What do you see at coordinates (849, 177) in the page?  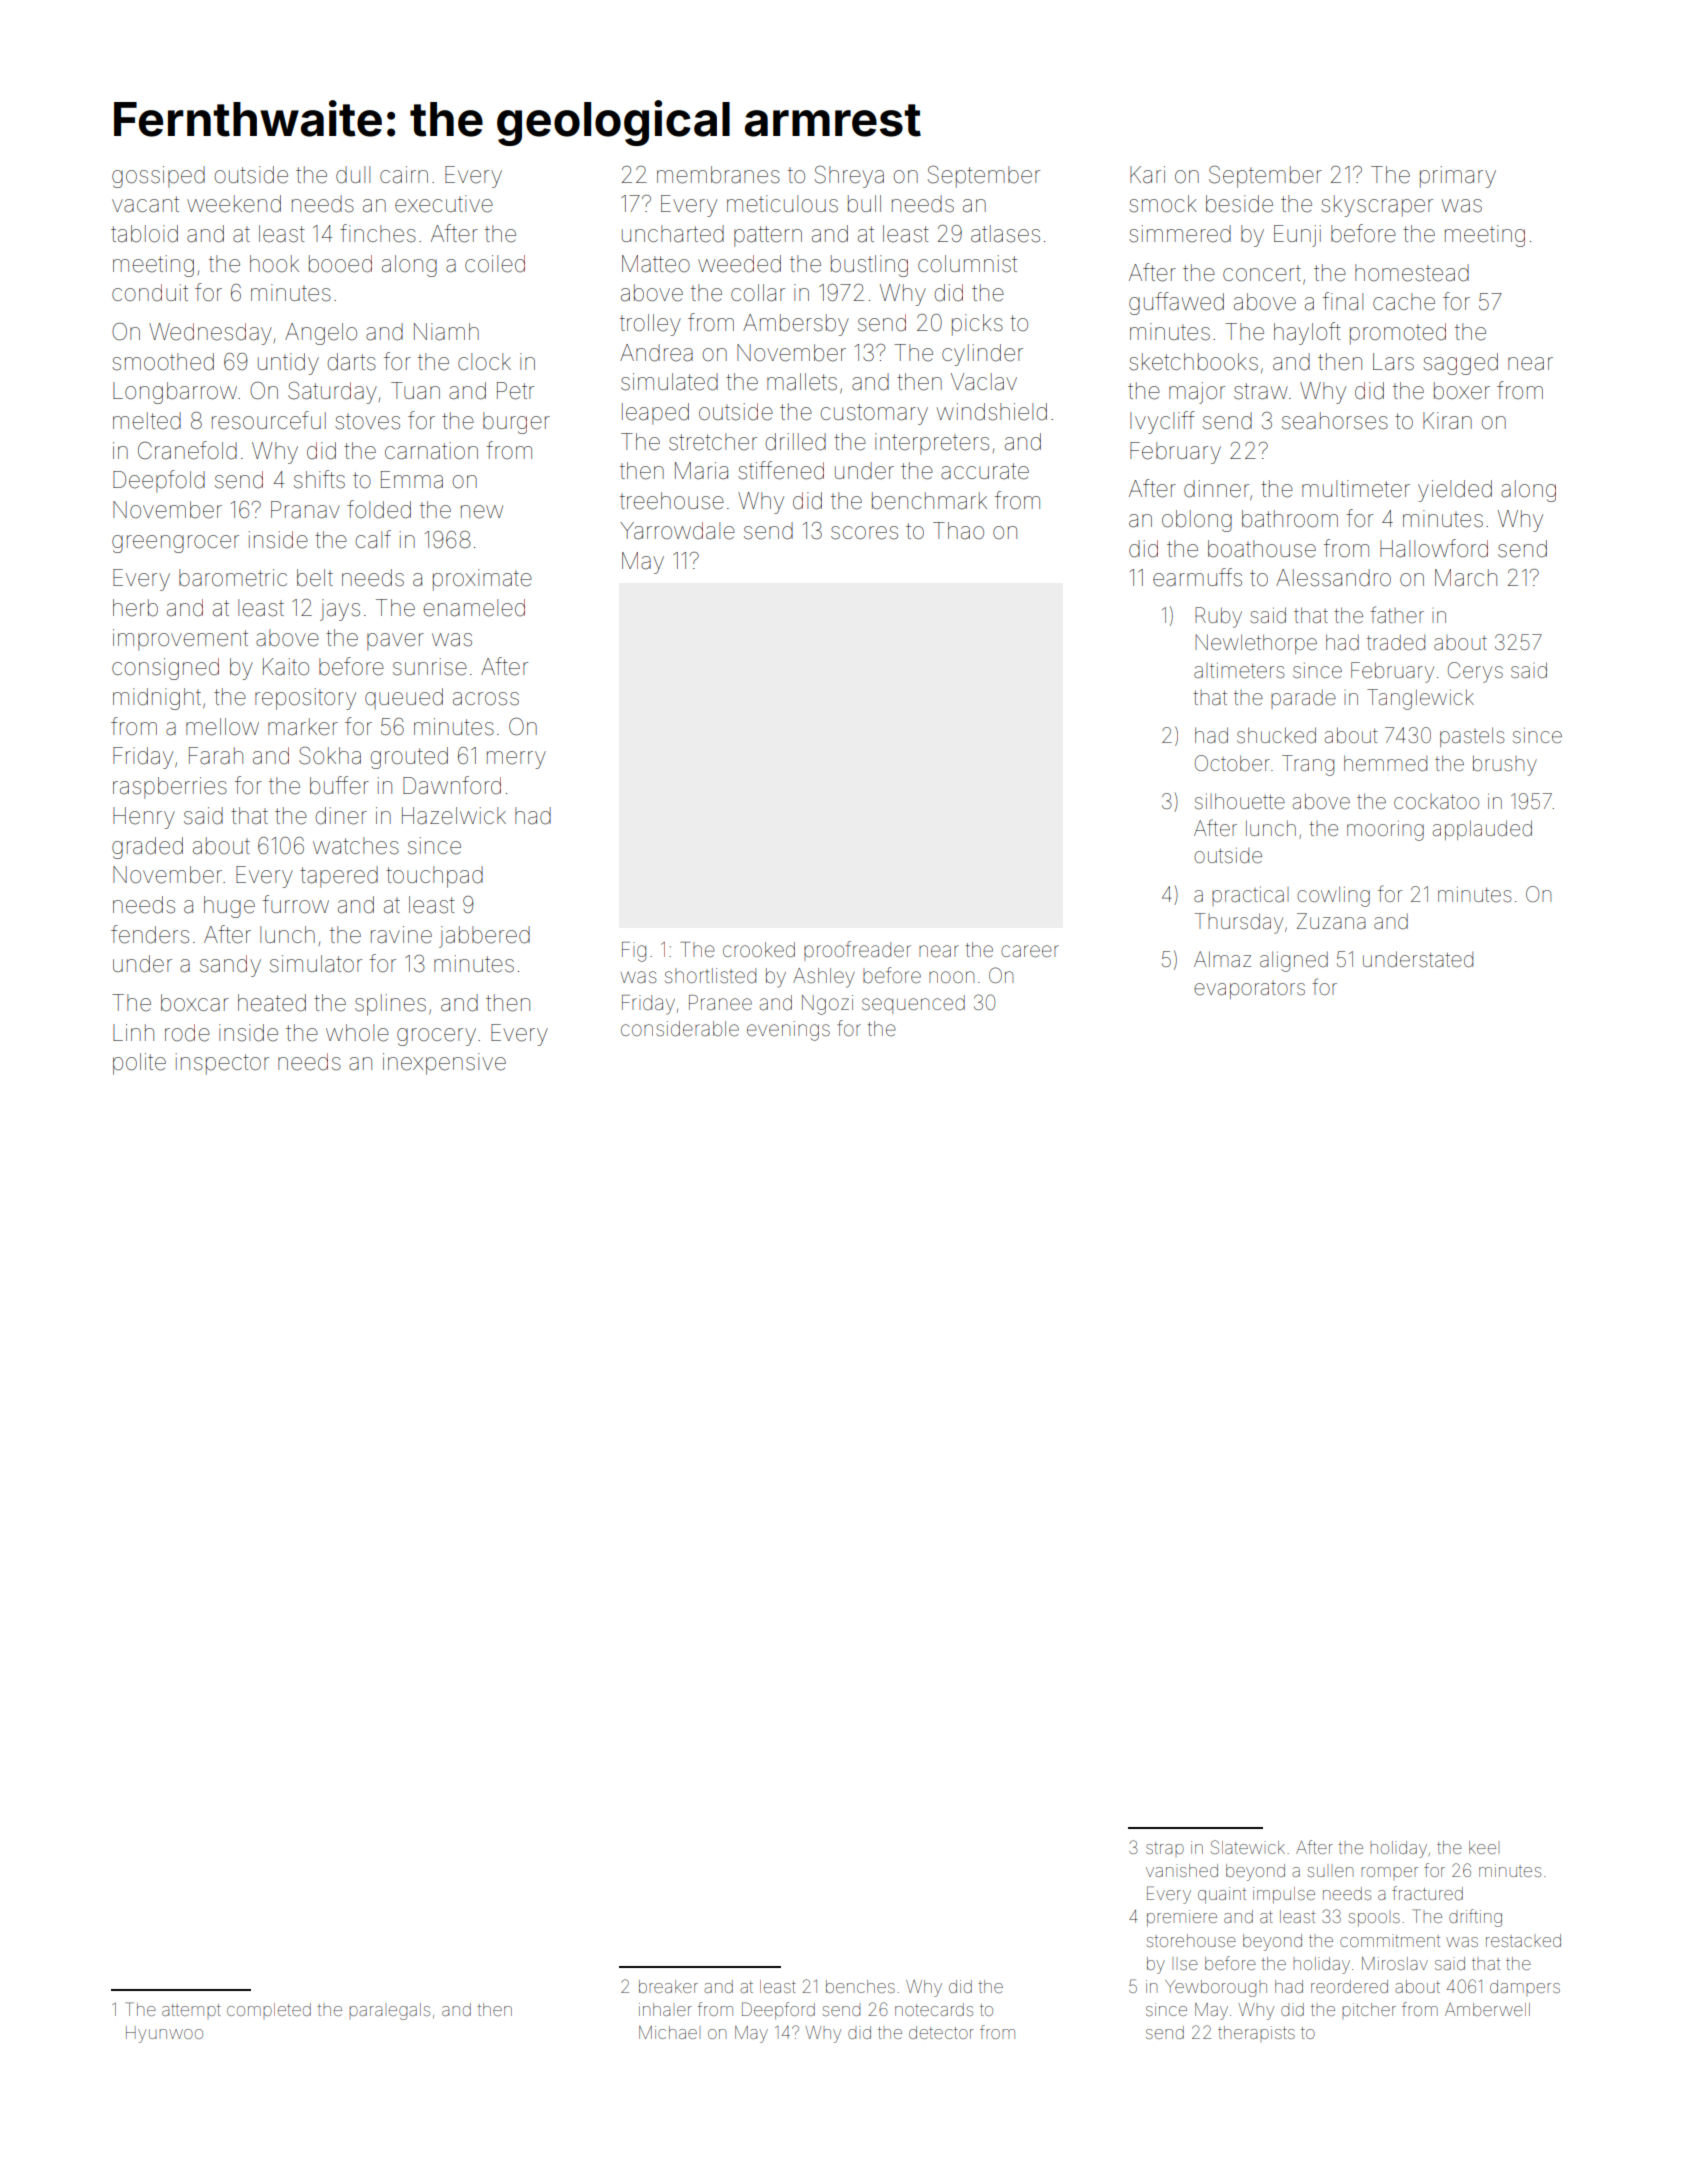 I see `Shreya` at bounding box center [849, 177].
